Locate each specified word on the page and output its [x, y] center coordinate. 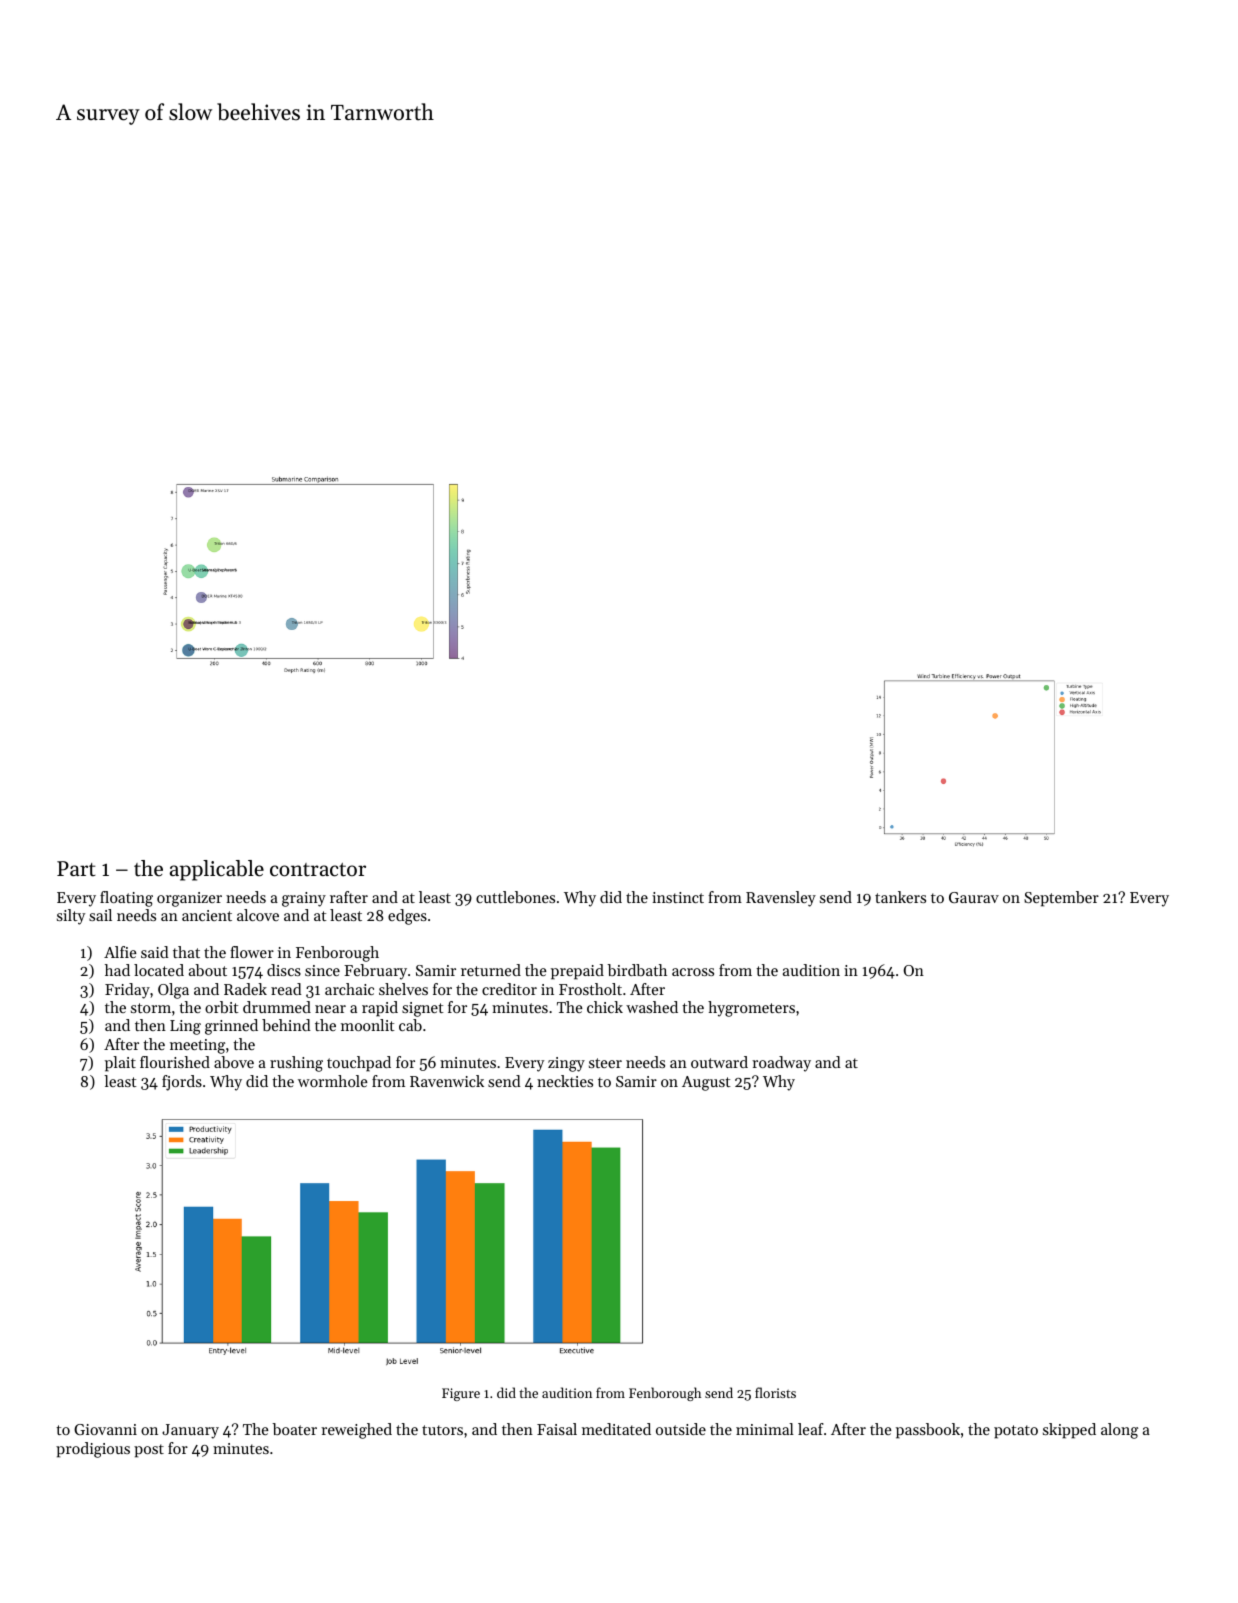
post [149, 1451]
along [1119, 1431]
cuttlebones [515, 897]
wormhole [333, 1081]
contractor [318, 870]
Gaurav [974, 897]
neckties [565, 1081]
